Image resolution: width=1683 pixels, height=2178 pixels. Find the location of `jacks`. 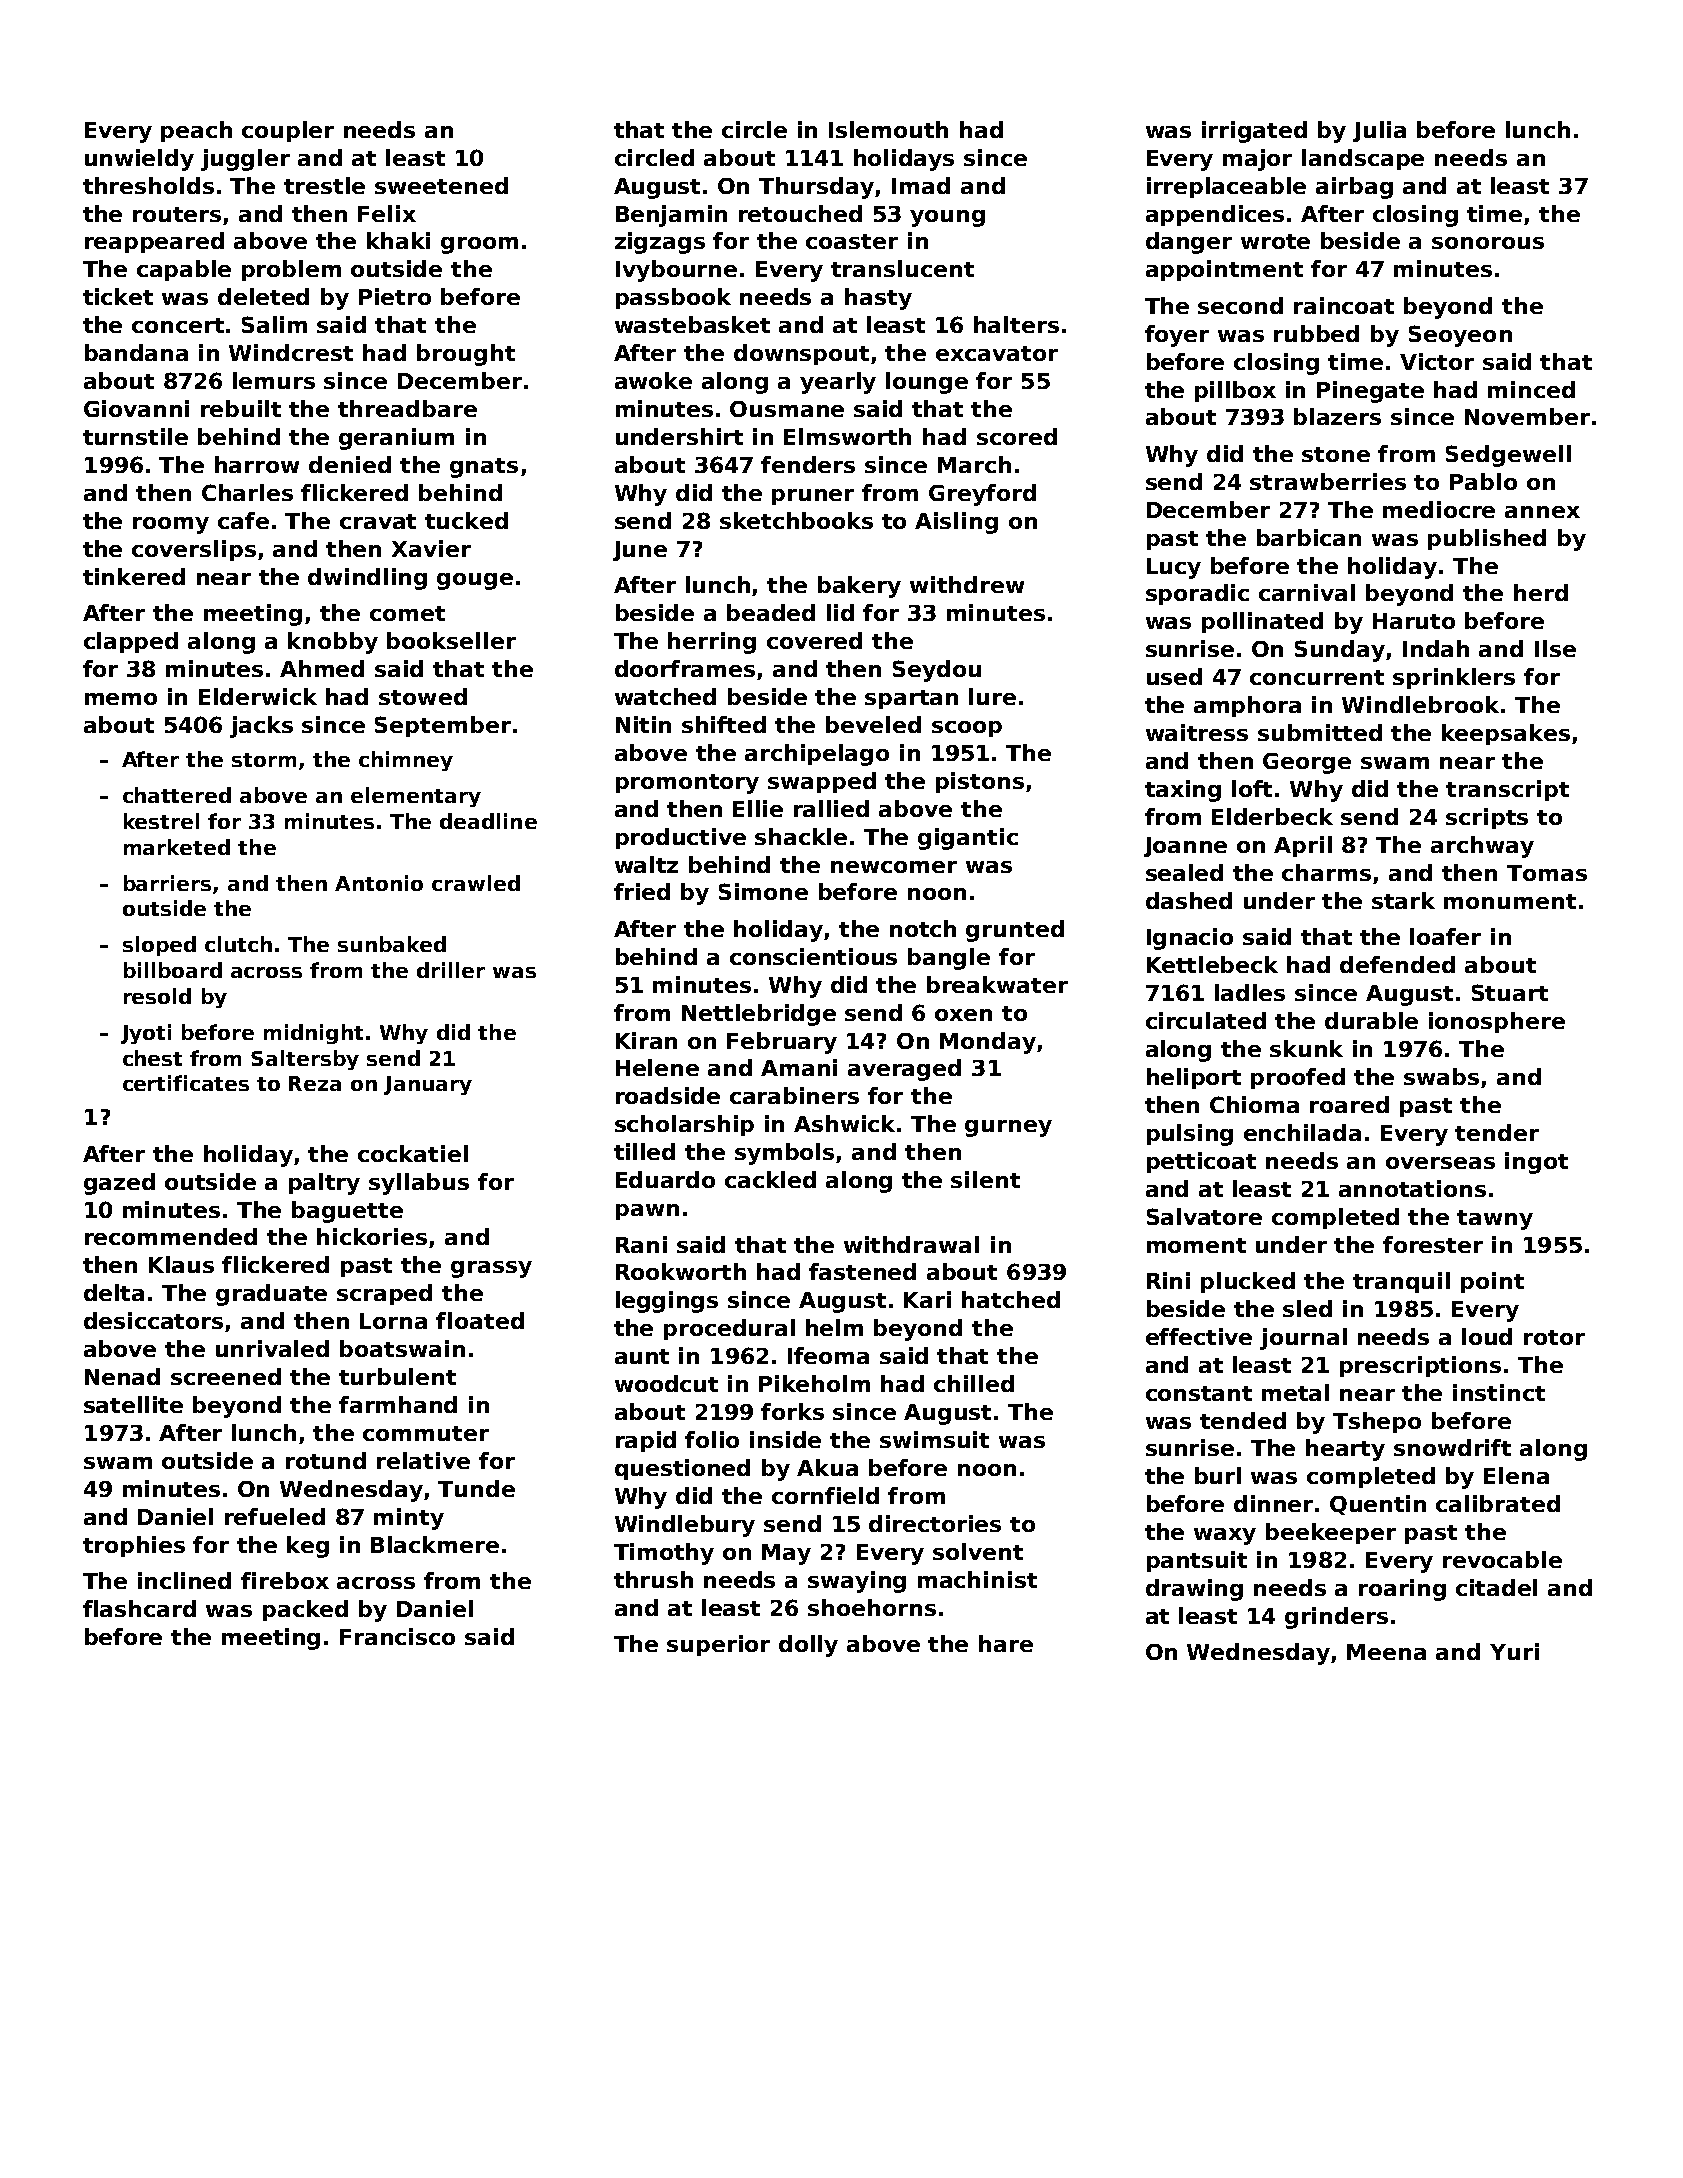

jacks is located at coordinates (261, 727).
